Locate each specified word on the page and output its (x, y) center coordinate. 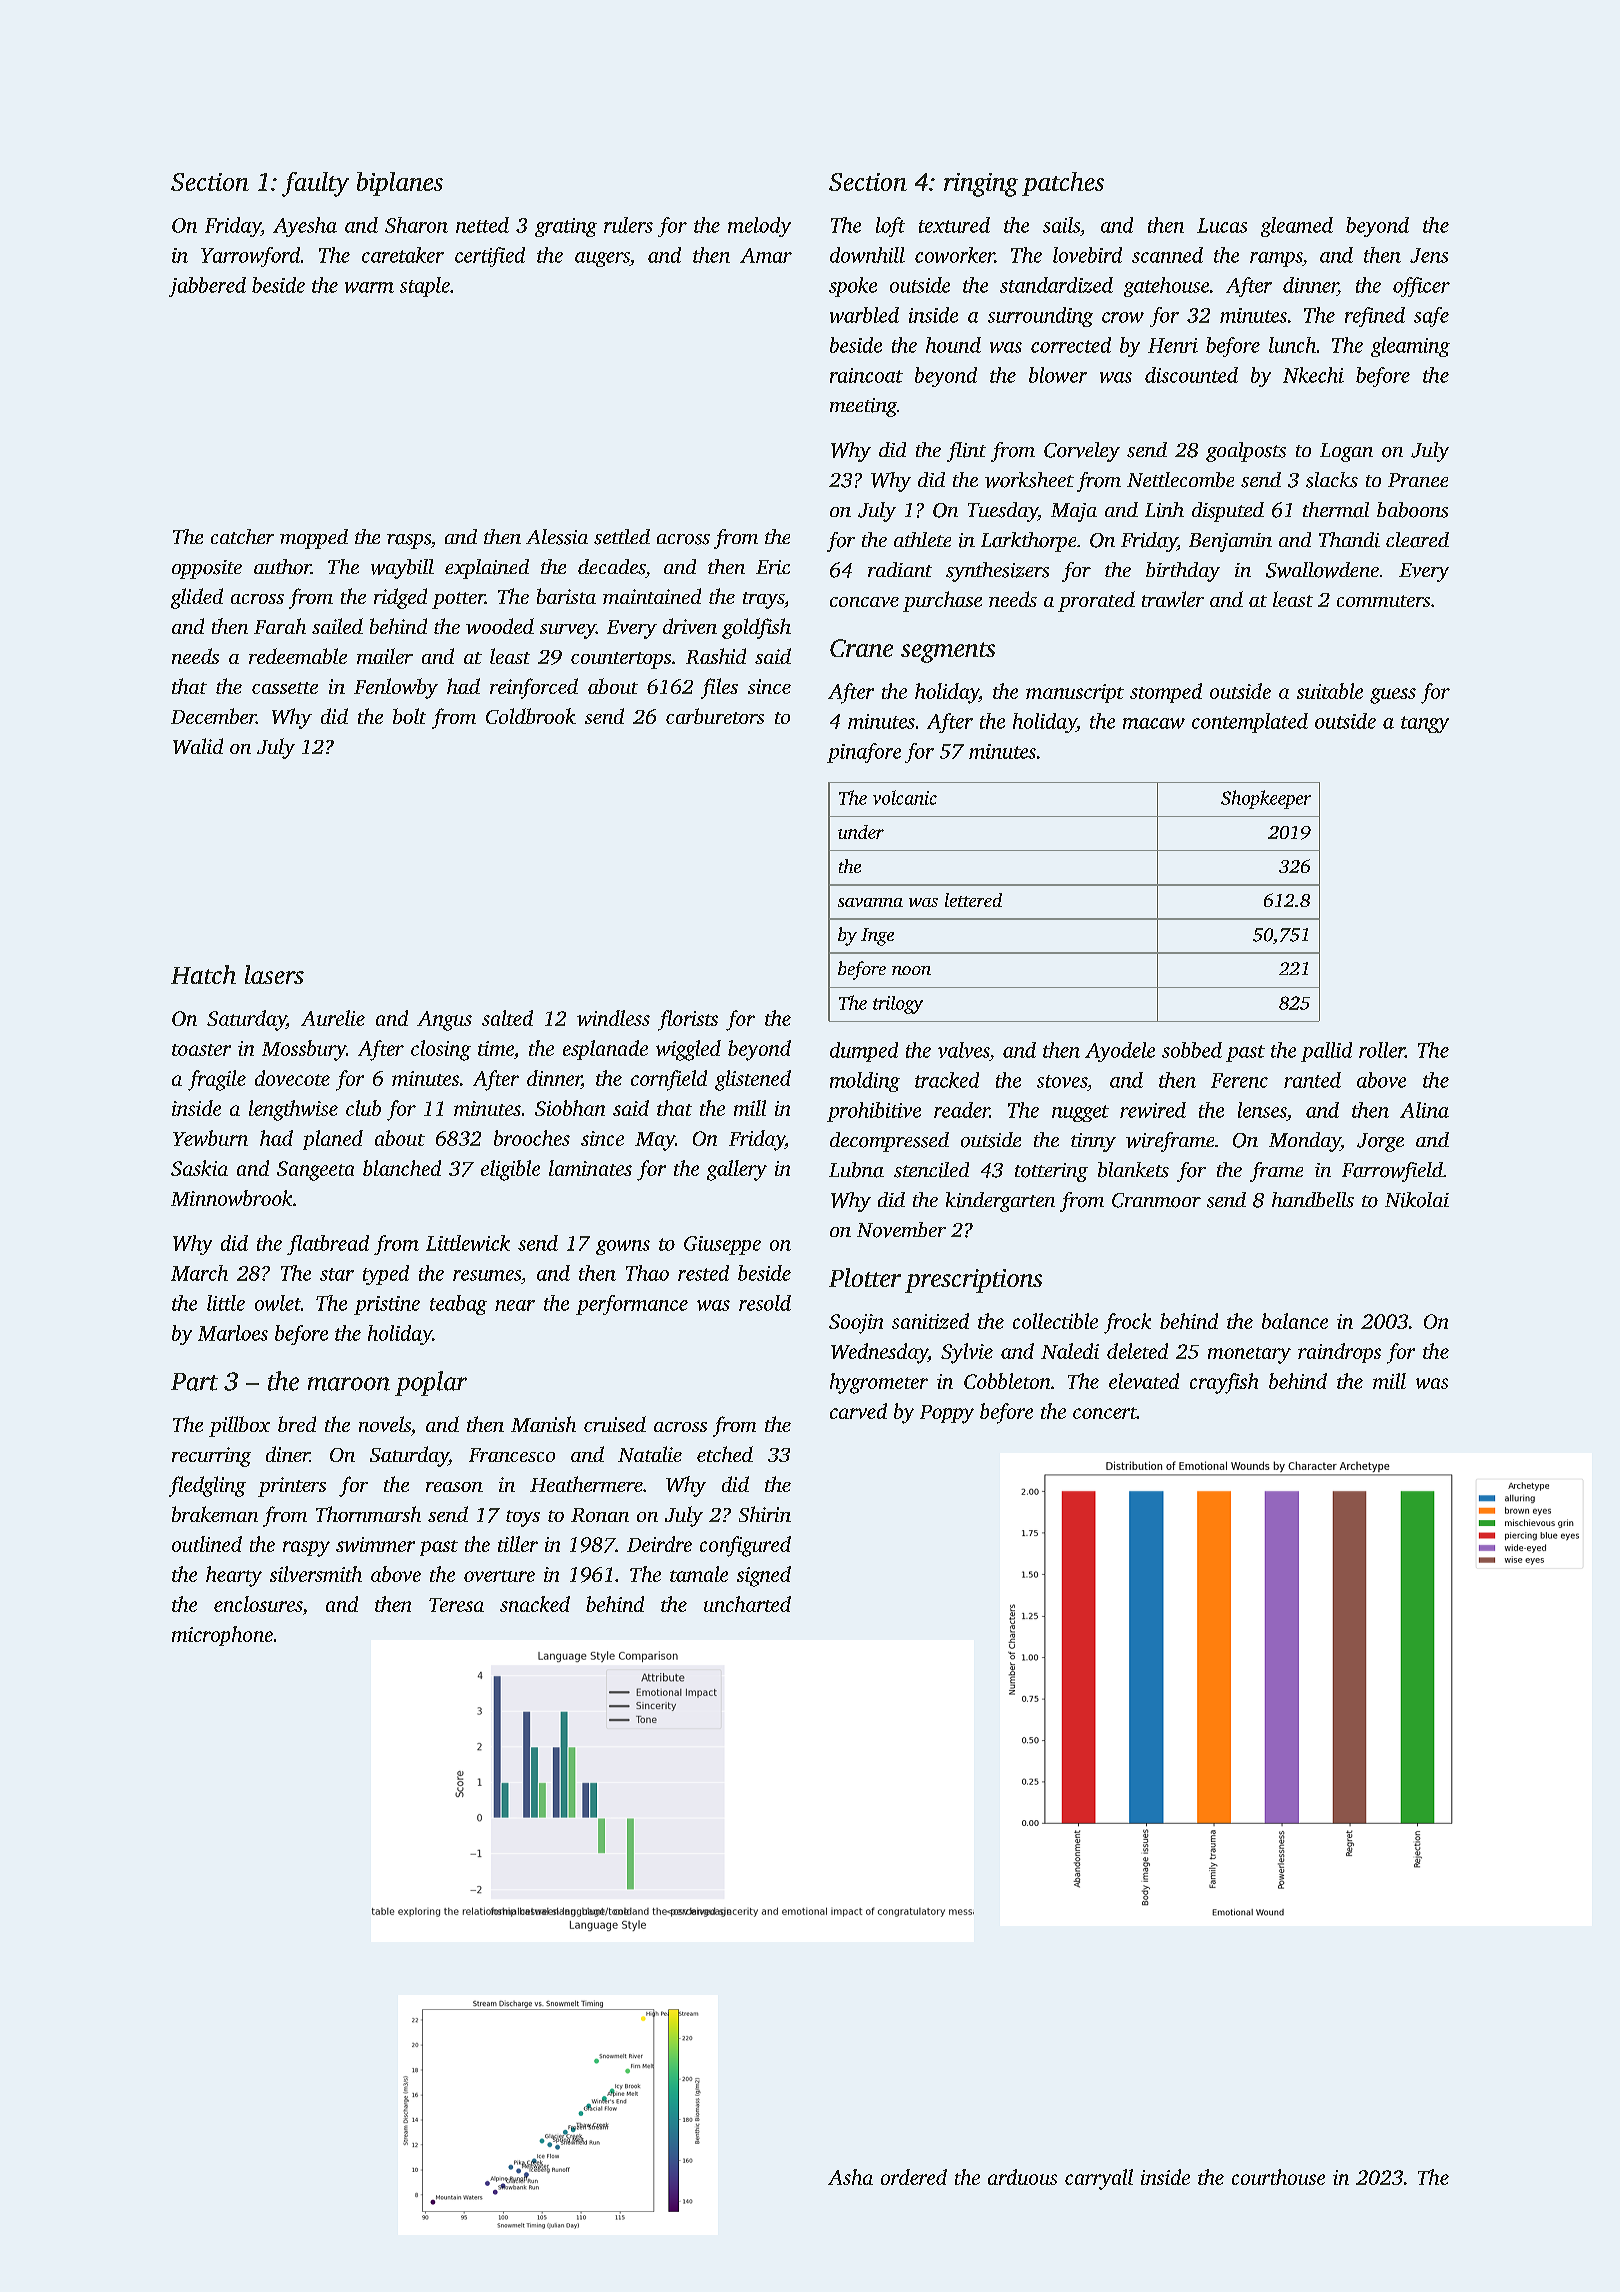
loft (890, 227)
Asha (850, 2177)
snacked (535, 1604)
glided (197, 598)
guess (1393, 696)
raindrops (1339, 1353)
